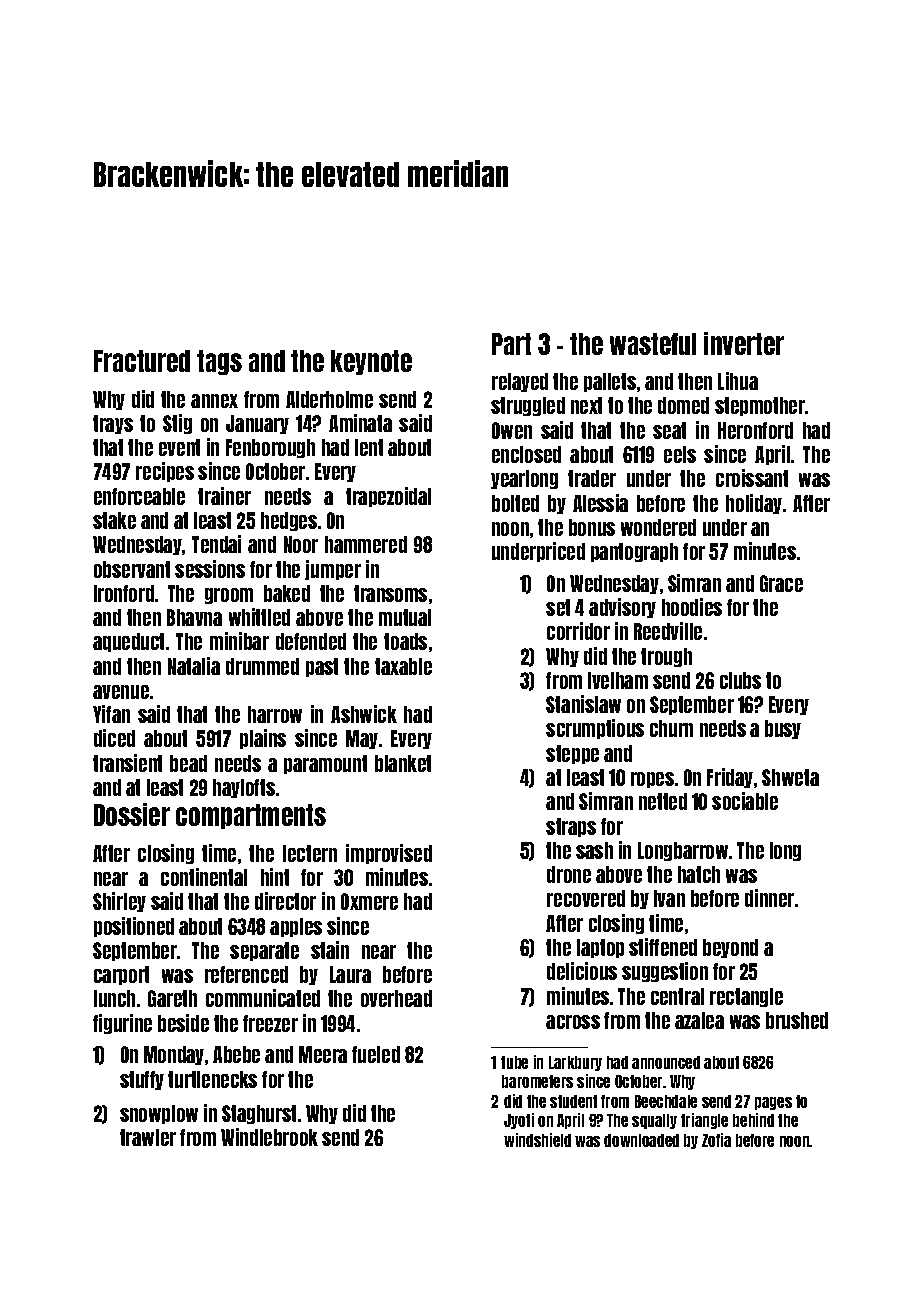 The image size is (924, 1311). I want to click on Dossier, so click(132, 814).
